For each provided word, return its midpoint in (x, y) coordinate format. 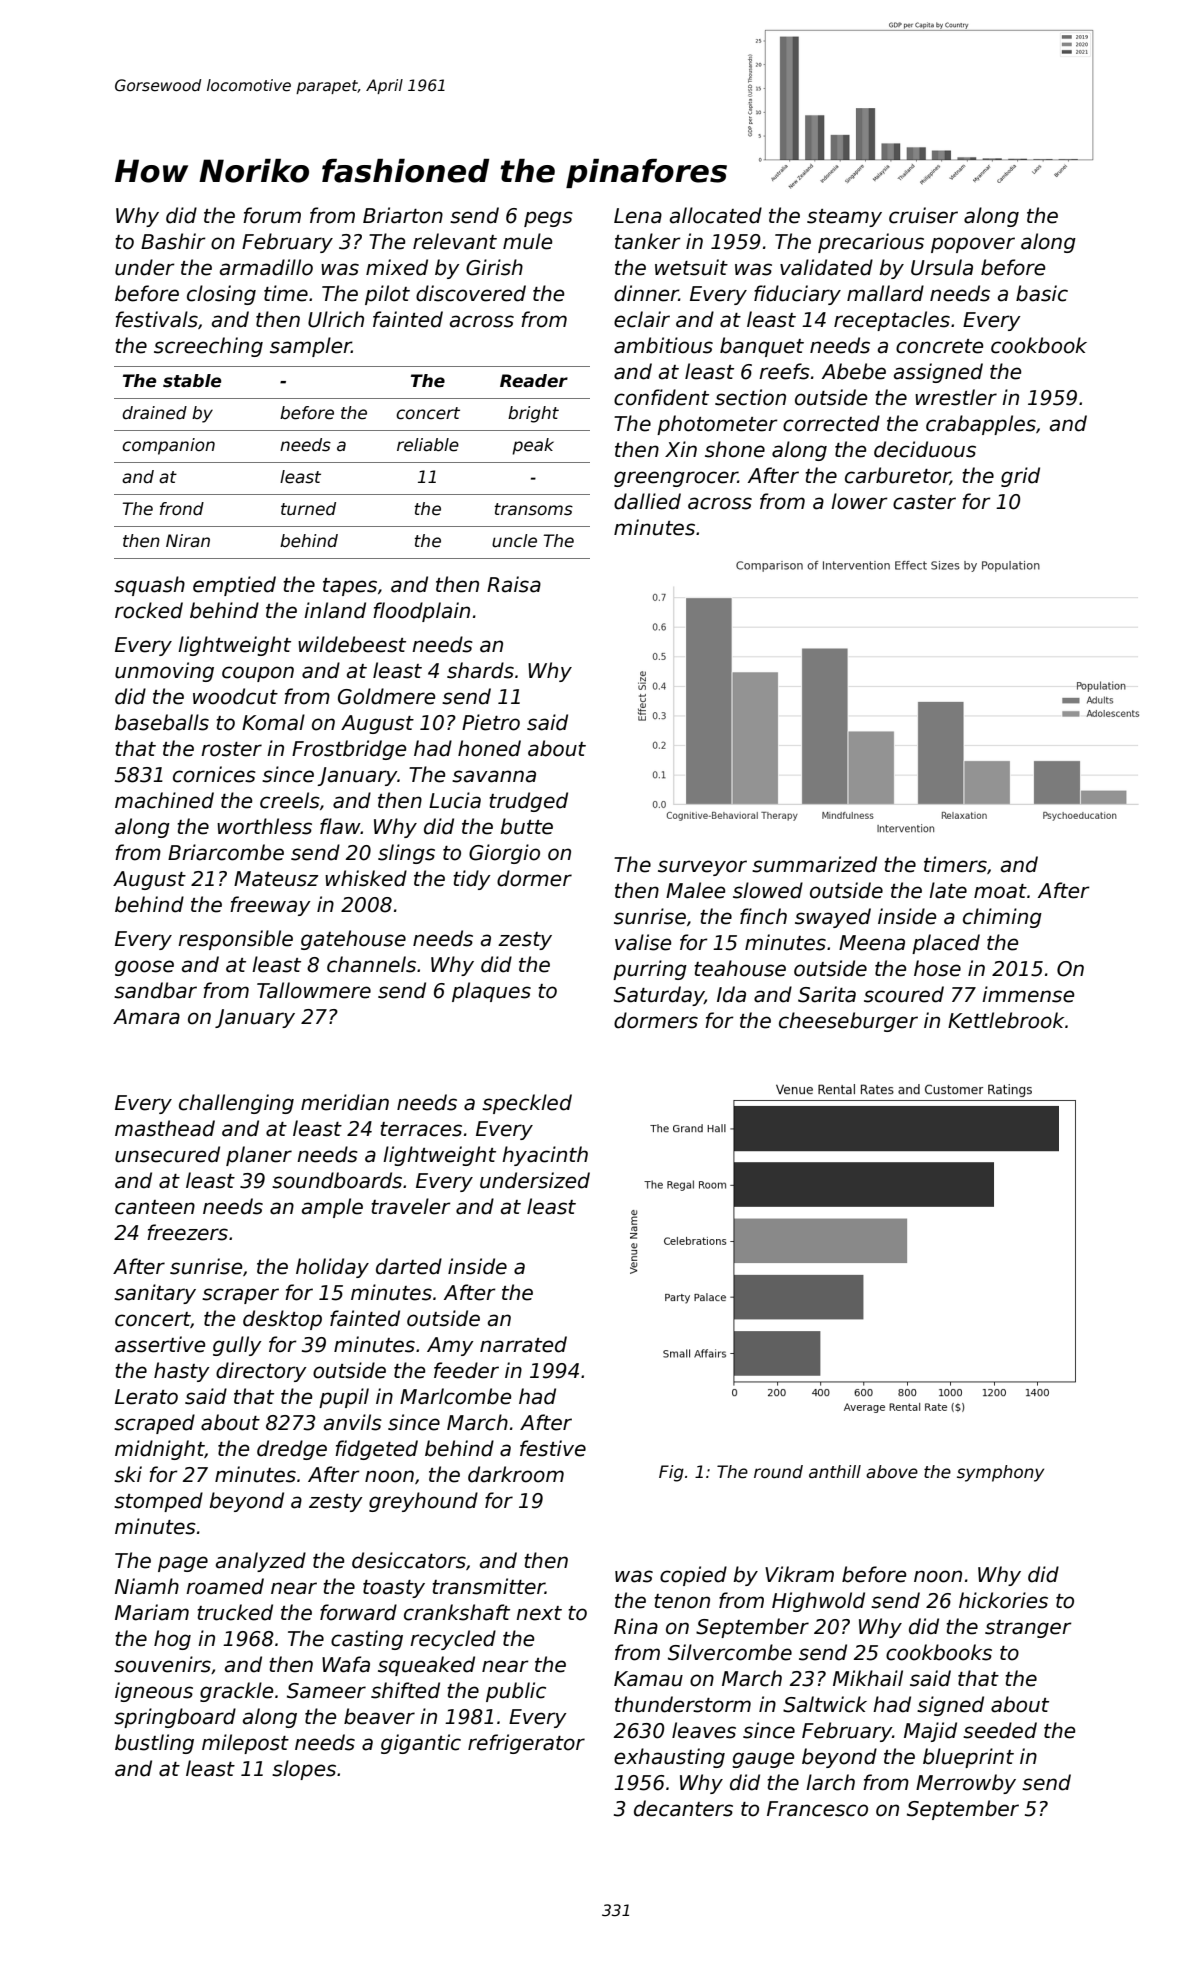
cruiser (923, 215)
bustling (154, 1744)
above (892, 1472)
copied (693, 1576)
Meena (872, 943)
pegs (548, 219)
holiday (332, 1268)
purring (650, 970)
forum (272, 215)
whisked (366, 878)
